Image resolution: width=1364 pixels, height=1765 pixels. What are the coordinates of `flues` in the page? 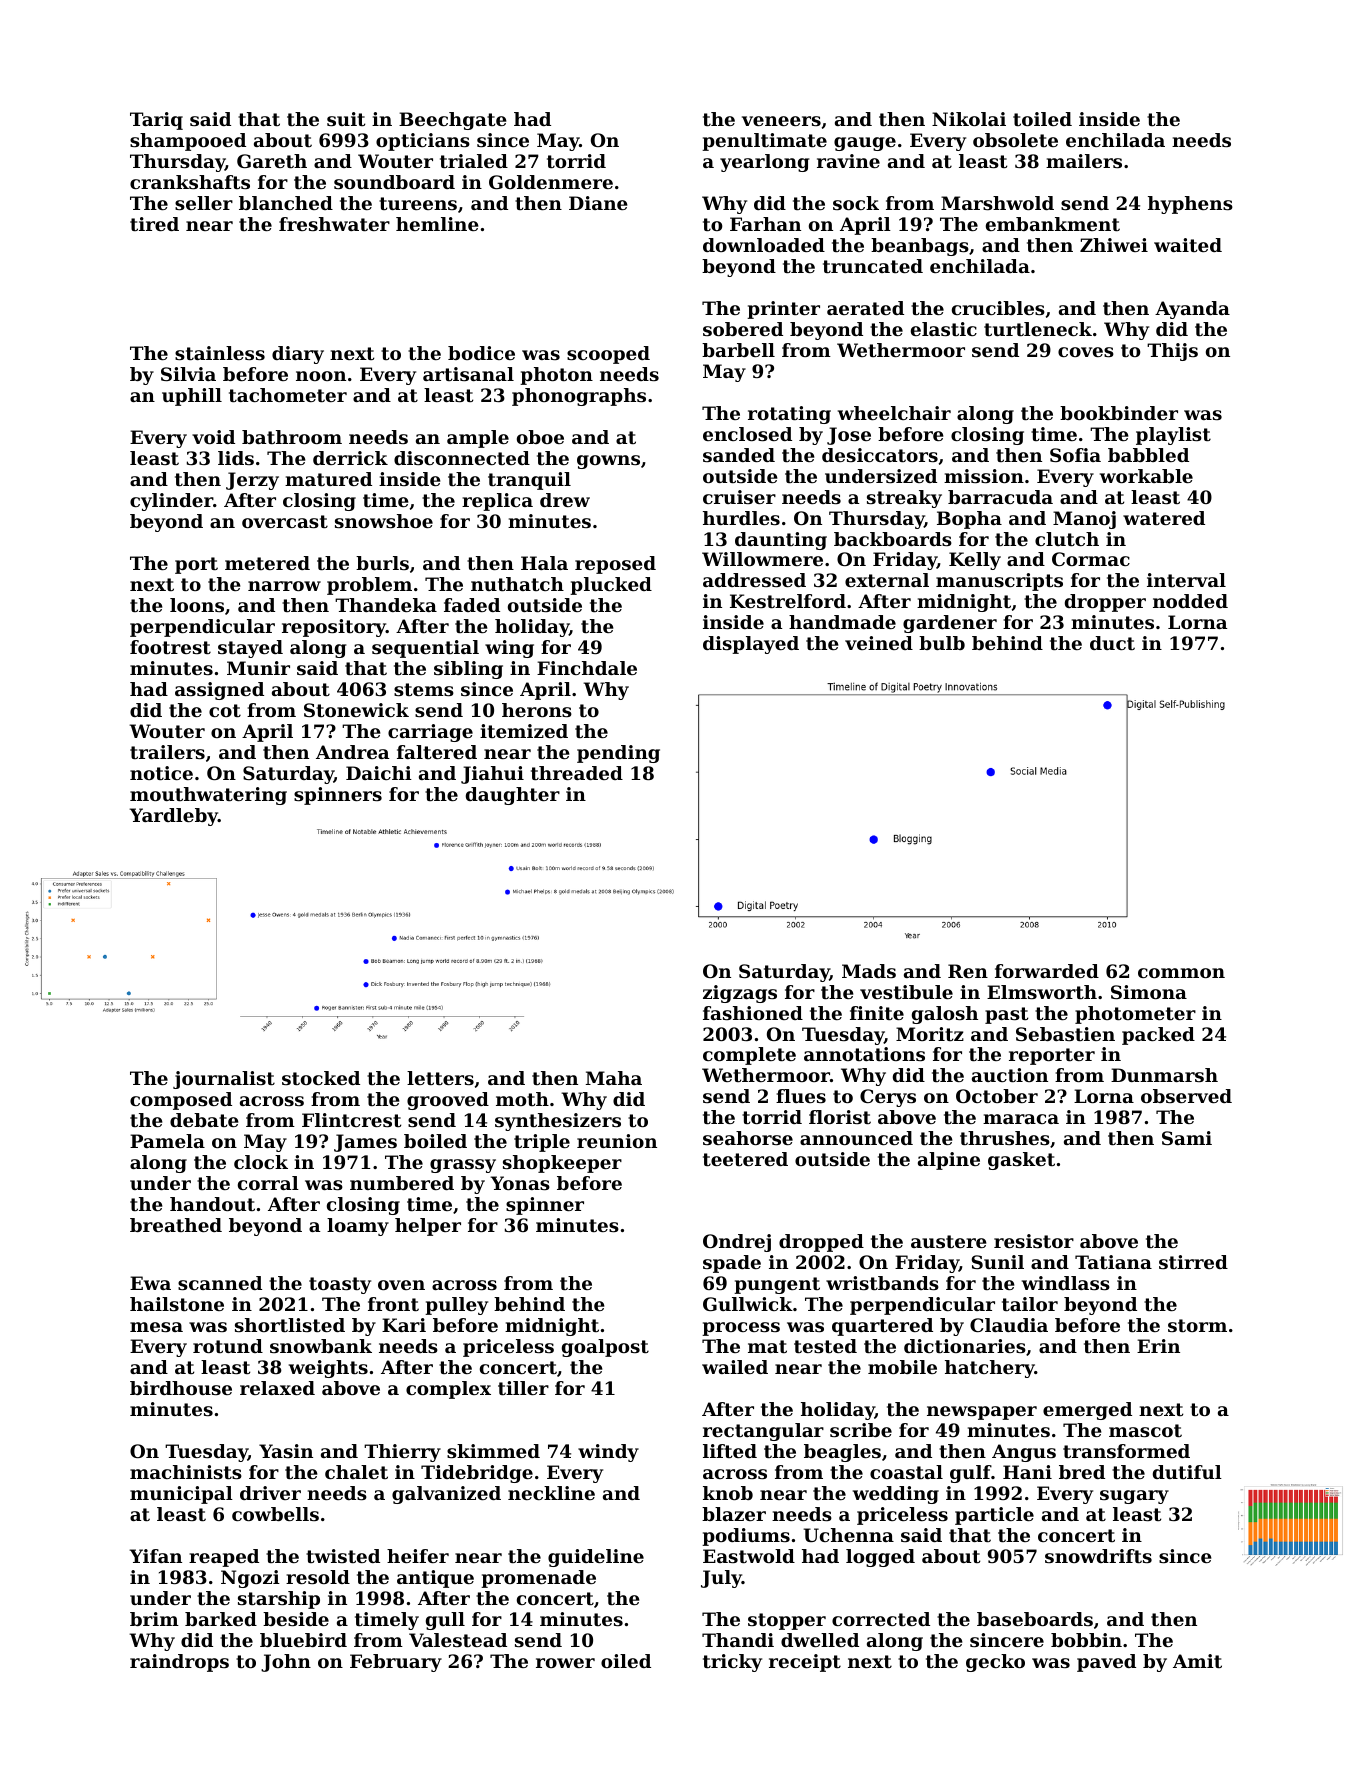 It's located at (801, 1096).
